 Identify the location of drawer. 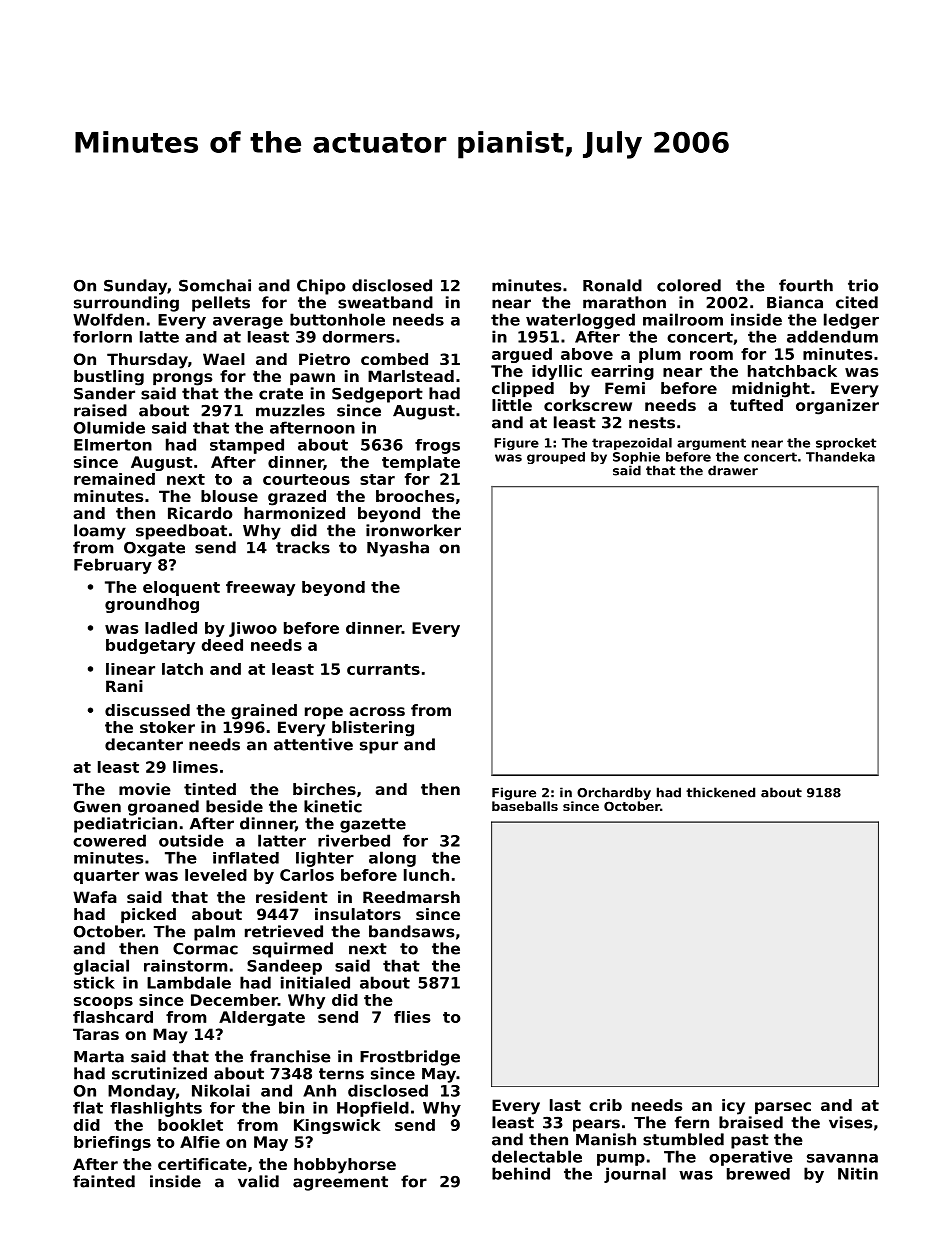
(733, 470).
